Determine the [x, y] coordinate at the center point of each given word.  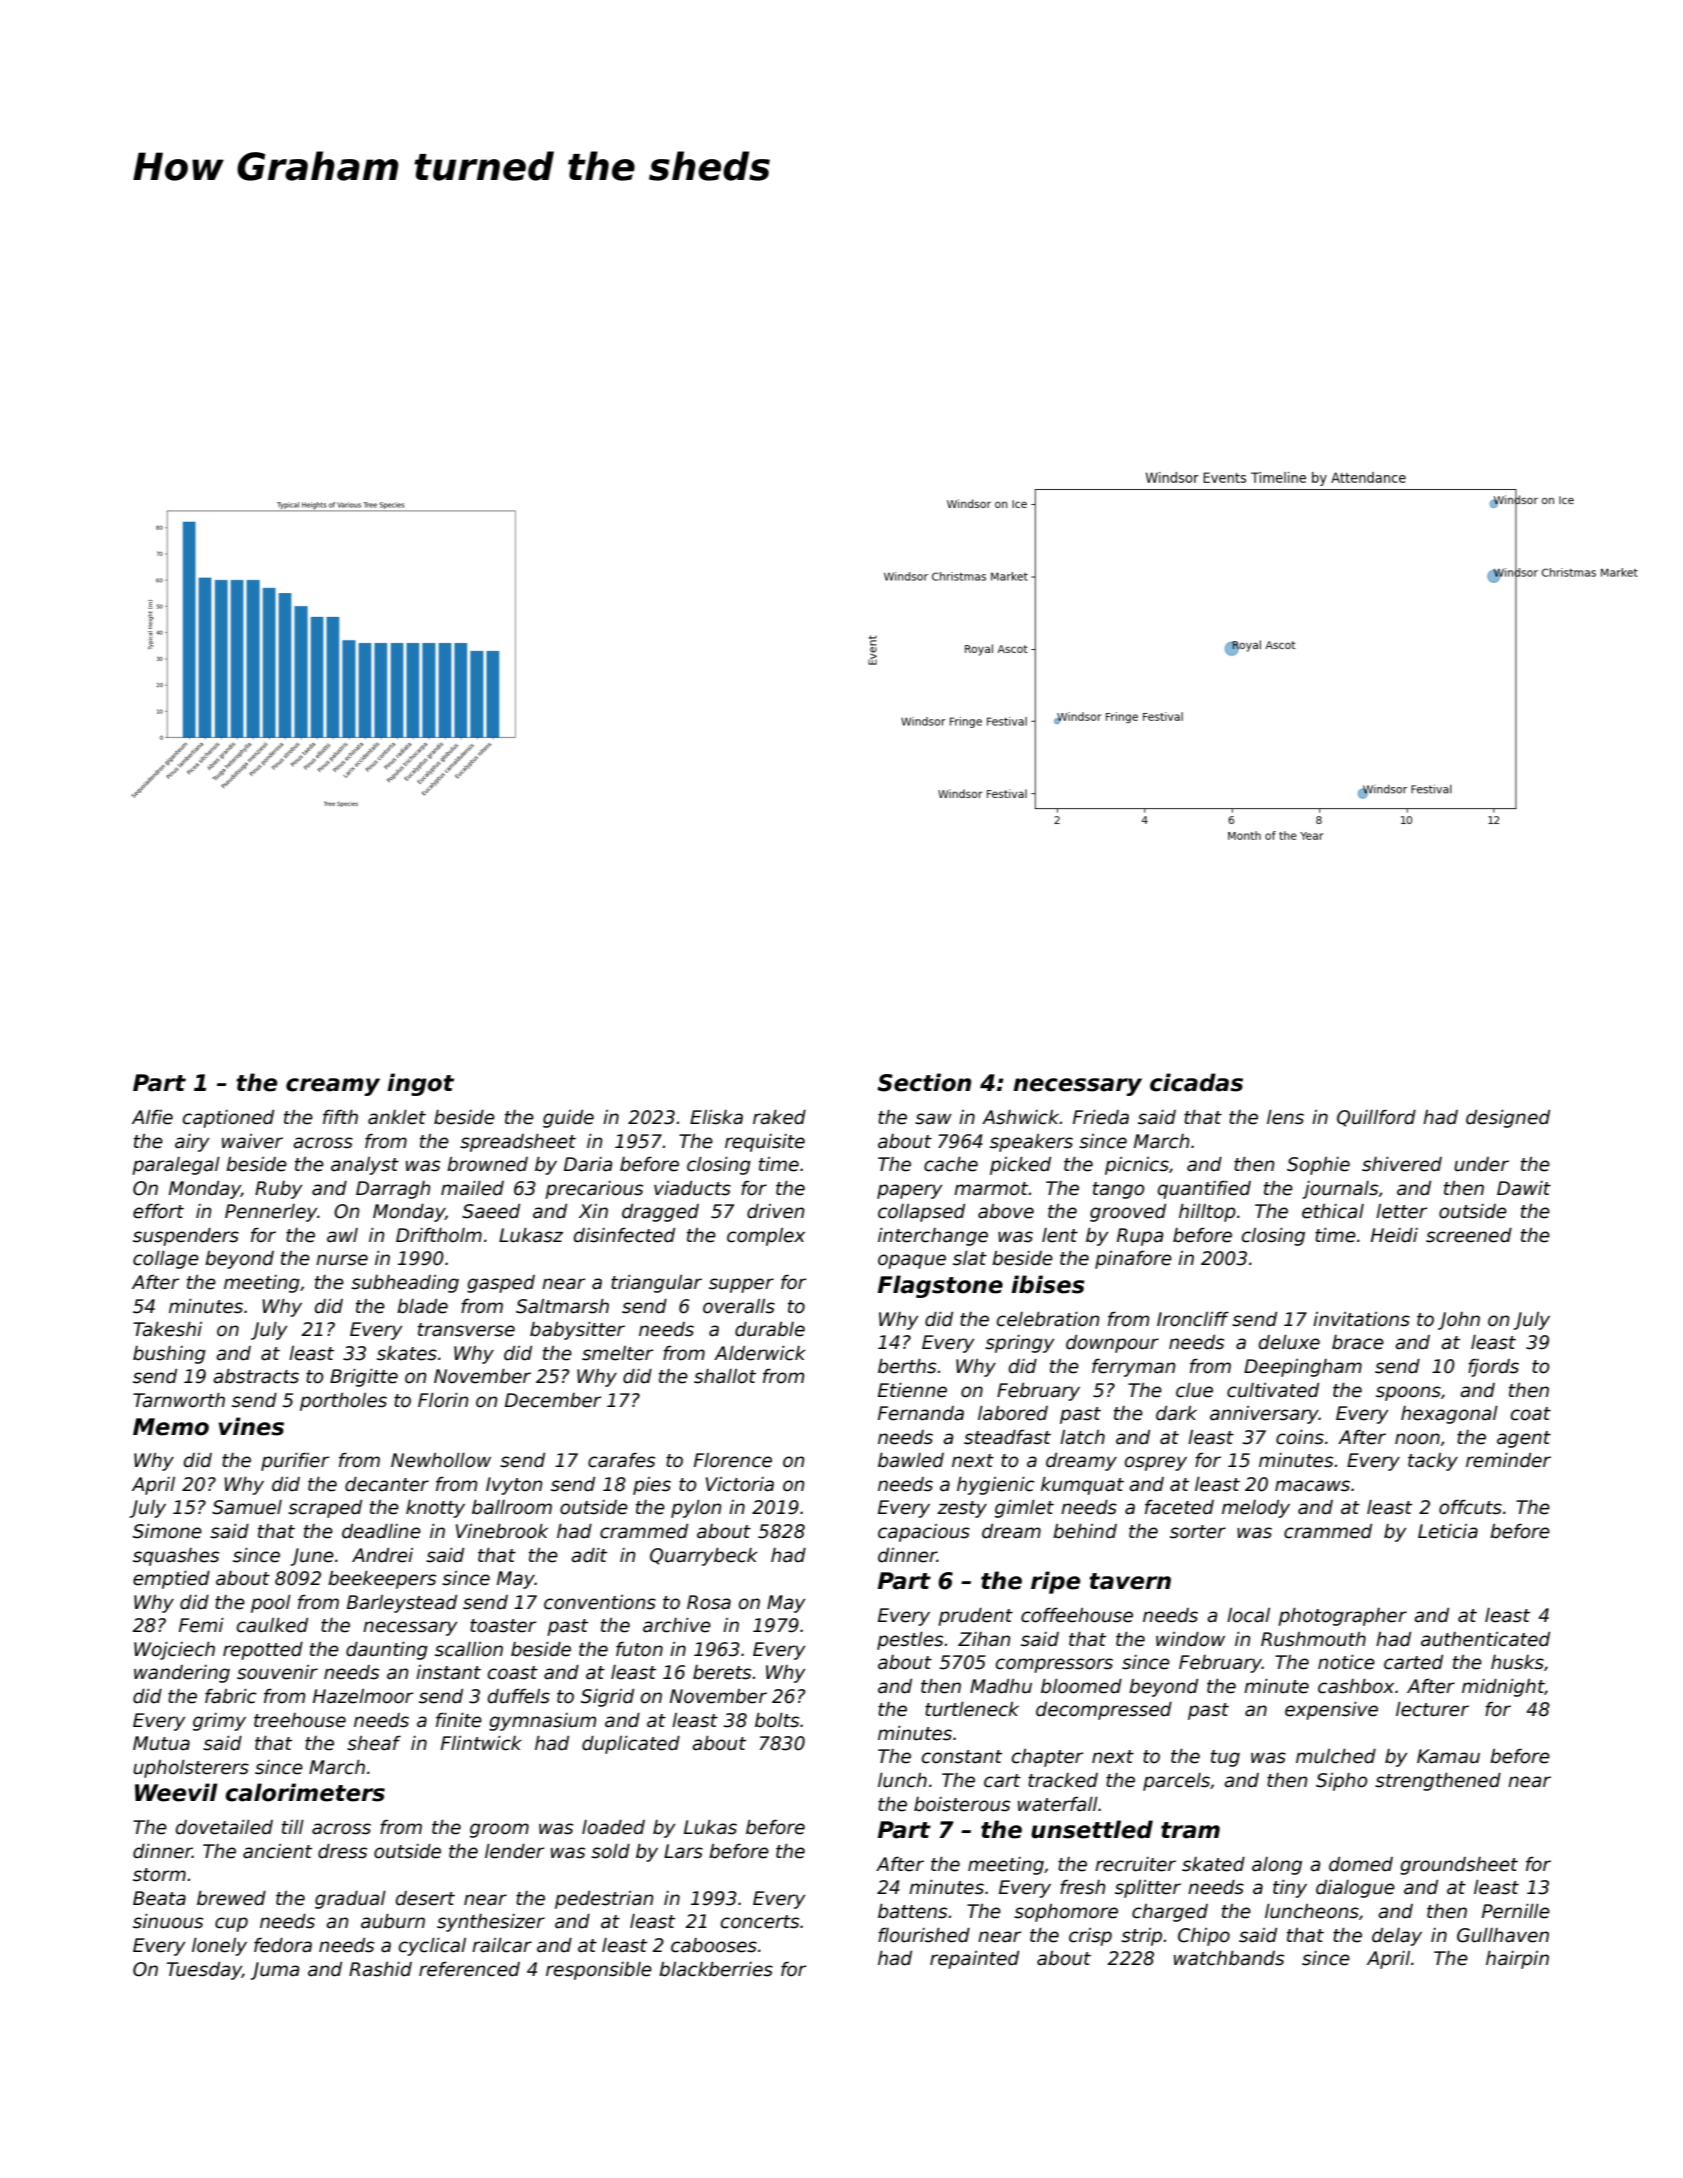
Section [924, 1082]
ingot [420, 1084]
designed [1508, 1119]
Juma [274, 1971]
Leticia [1448, 1531]
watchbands [1229, 1958]
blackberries [716, 1969]
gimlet [1024, 1509]
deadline [381, 1531]
